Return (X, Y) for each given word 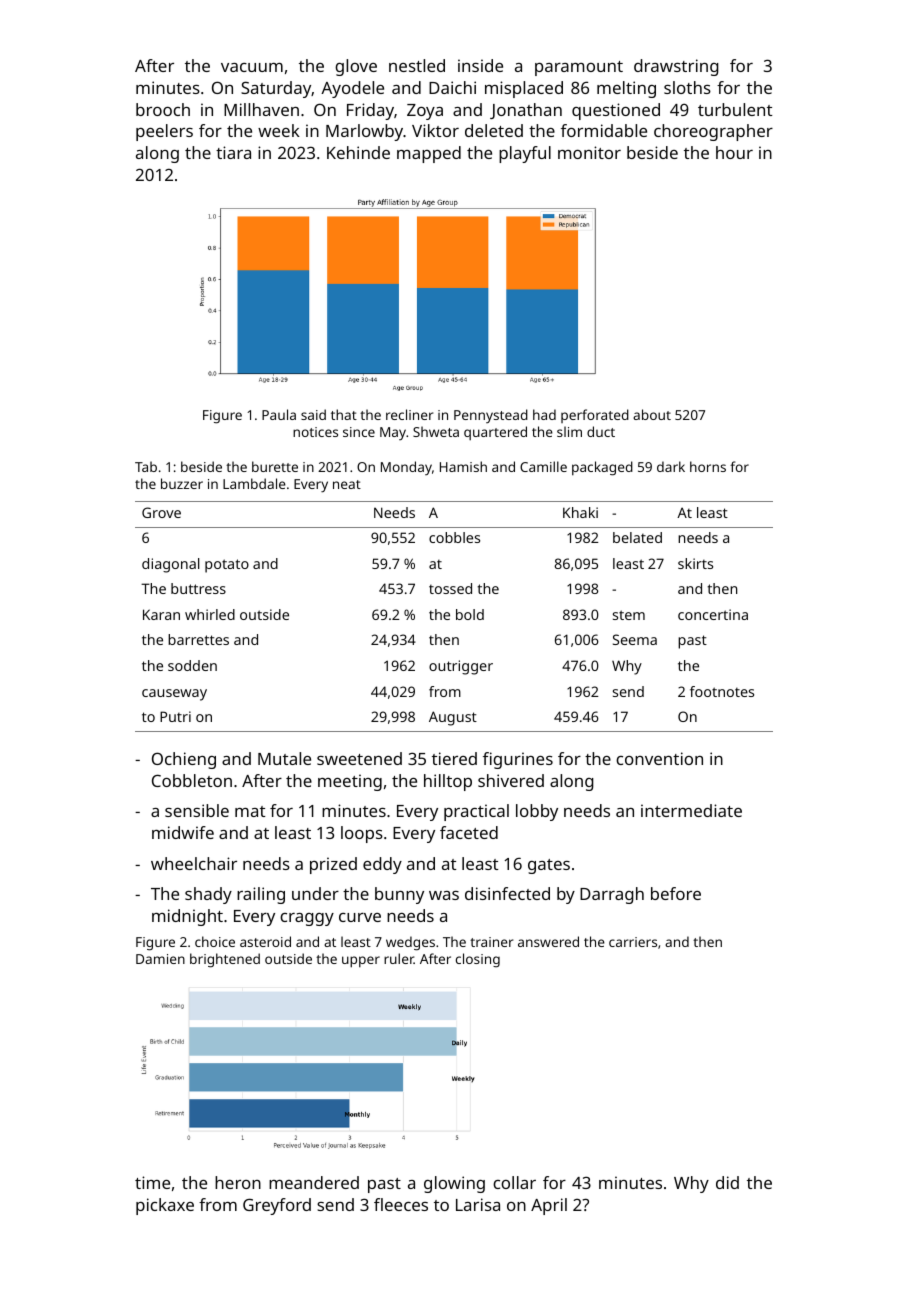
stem (629, 615)
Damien (160, 959)
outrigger (461, 667)
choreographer (713, 132)
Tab (146, 466)
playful (525, 154)
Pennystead (491, 416)
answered (548, 941)
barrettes (198, 639)
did (727, 1182)
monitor (589, 152)
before (676, 893)
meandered (314, 1182)
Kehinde (358, 152)
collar (514, 1182)
